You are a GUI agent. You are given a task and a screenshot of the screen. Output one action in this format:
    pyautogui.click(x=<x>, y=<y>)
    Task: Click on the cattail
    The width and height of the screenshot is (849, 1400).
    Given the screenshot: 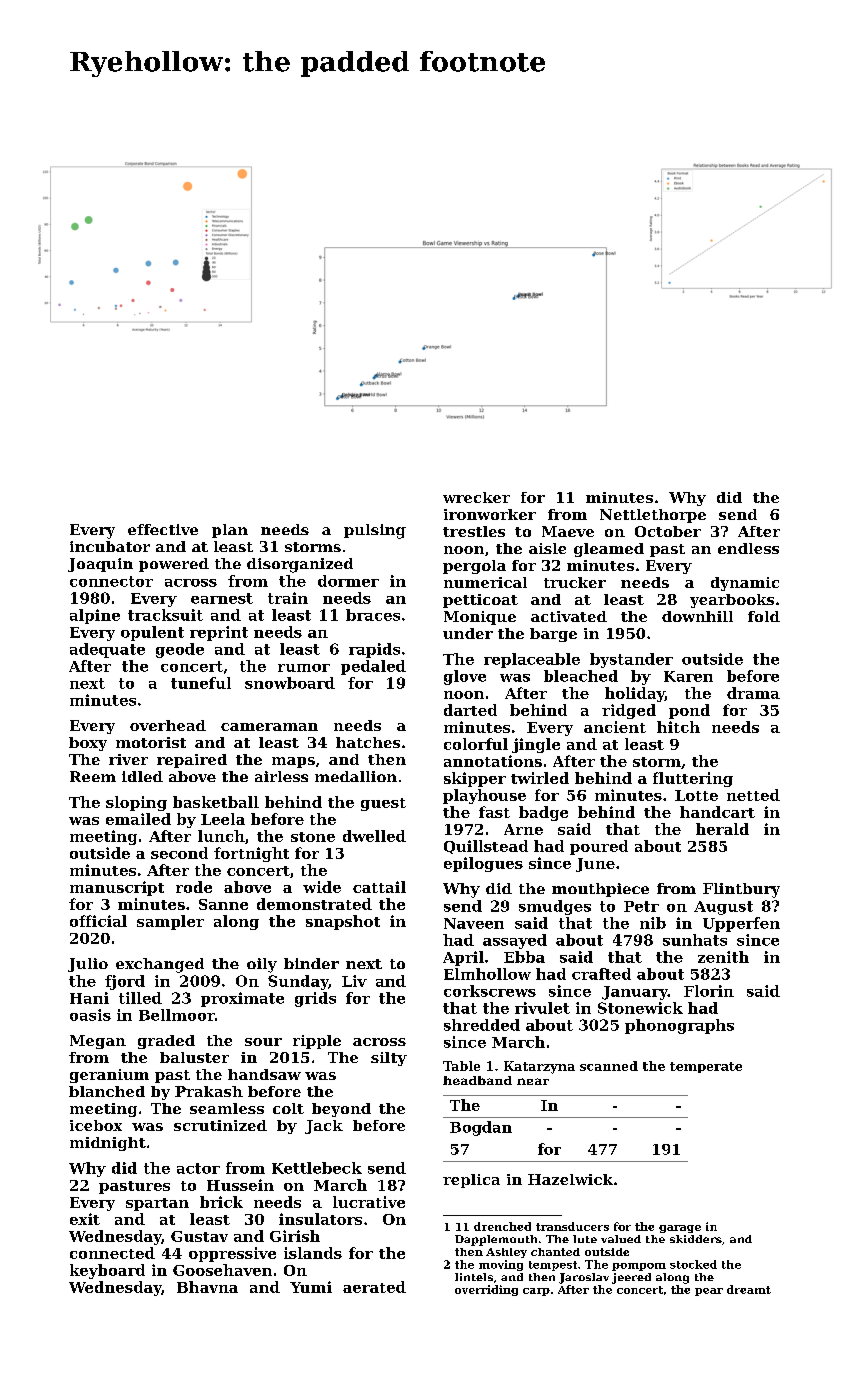 What is the action you would take?
    pyautogui.click(x=379, y=887)
